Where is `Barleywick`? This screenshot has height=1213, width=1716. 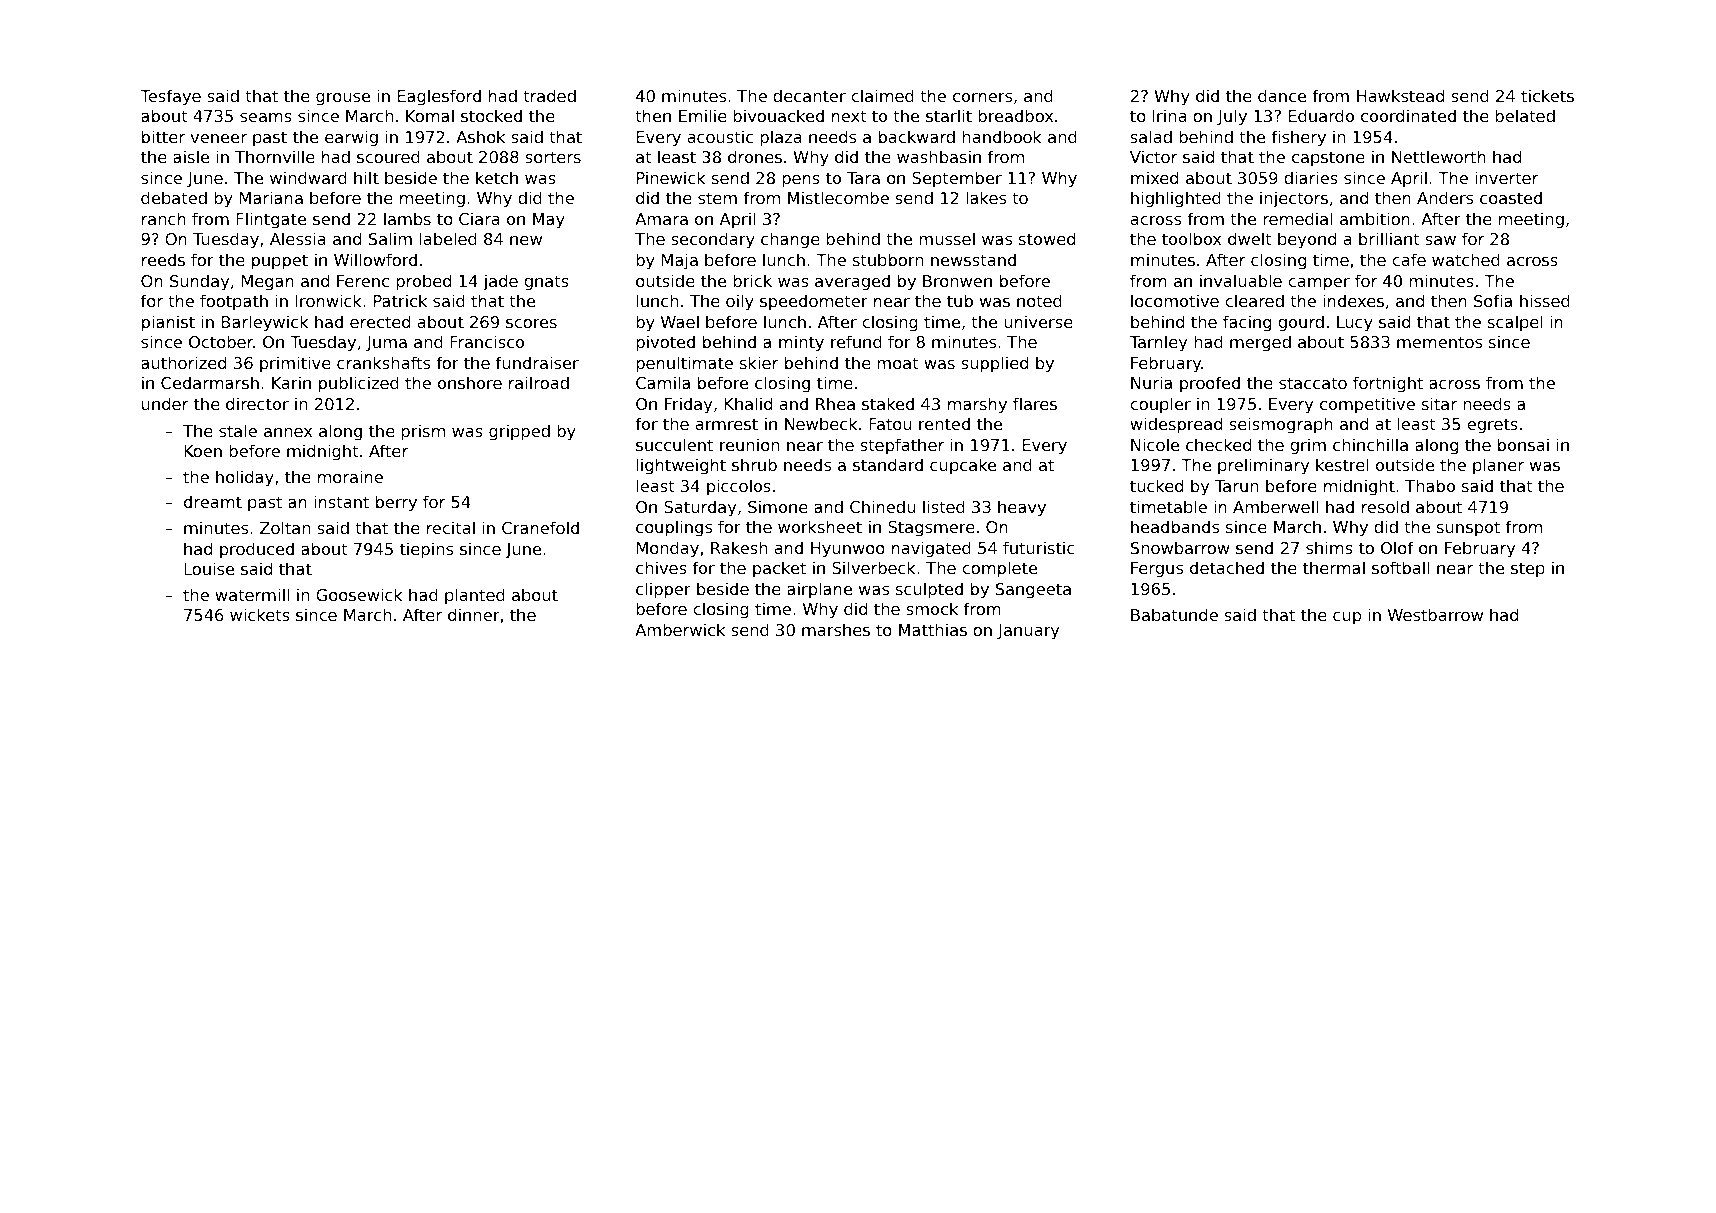 Barleywick is located at coordinates (265, 323).
